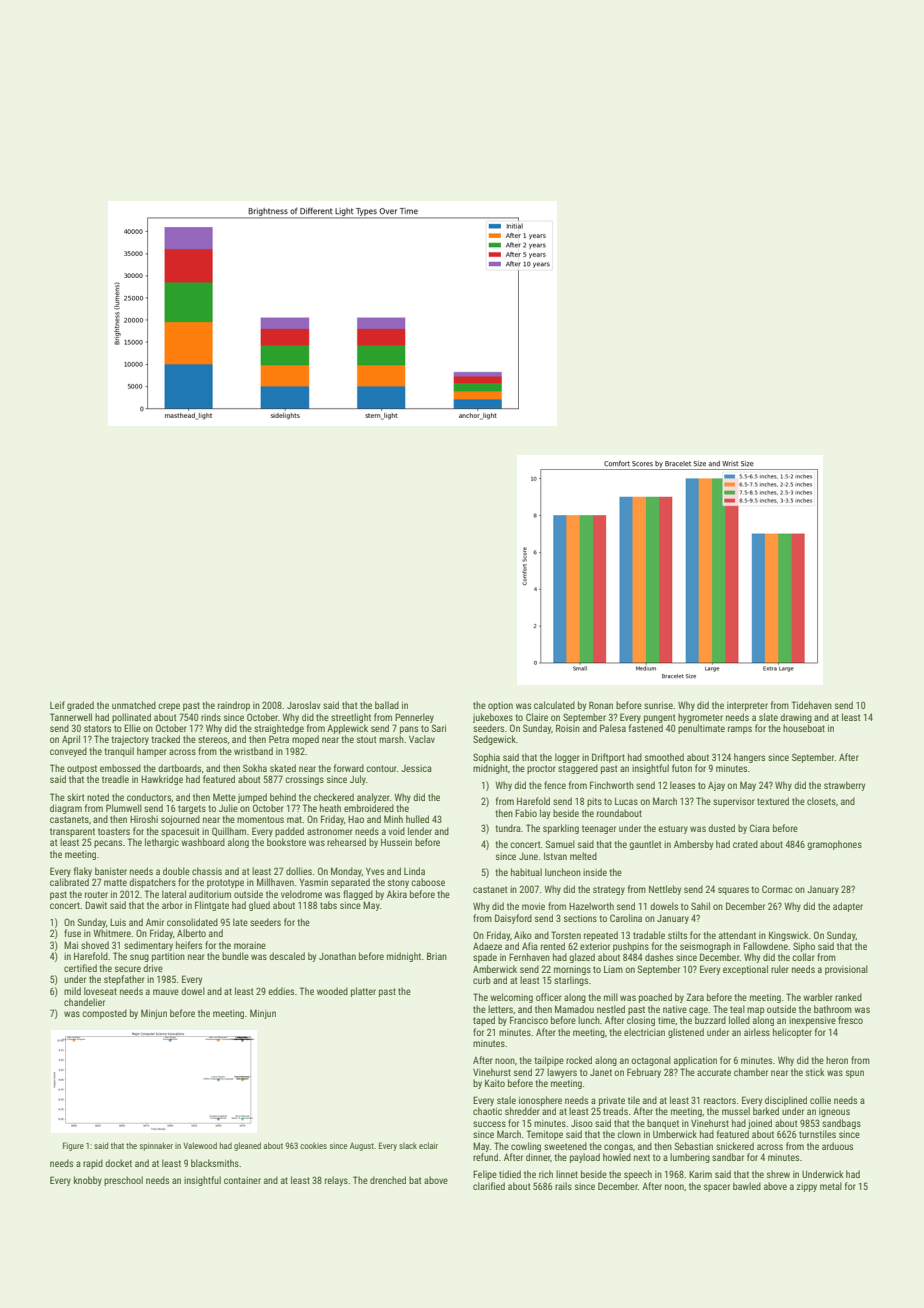 The height and width of the screenshot is (1308, 924). I want to click on poached, so click(655, 998).
